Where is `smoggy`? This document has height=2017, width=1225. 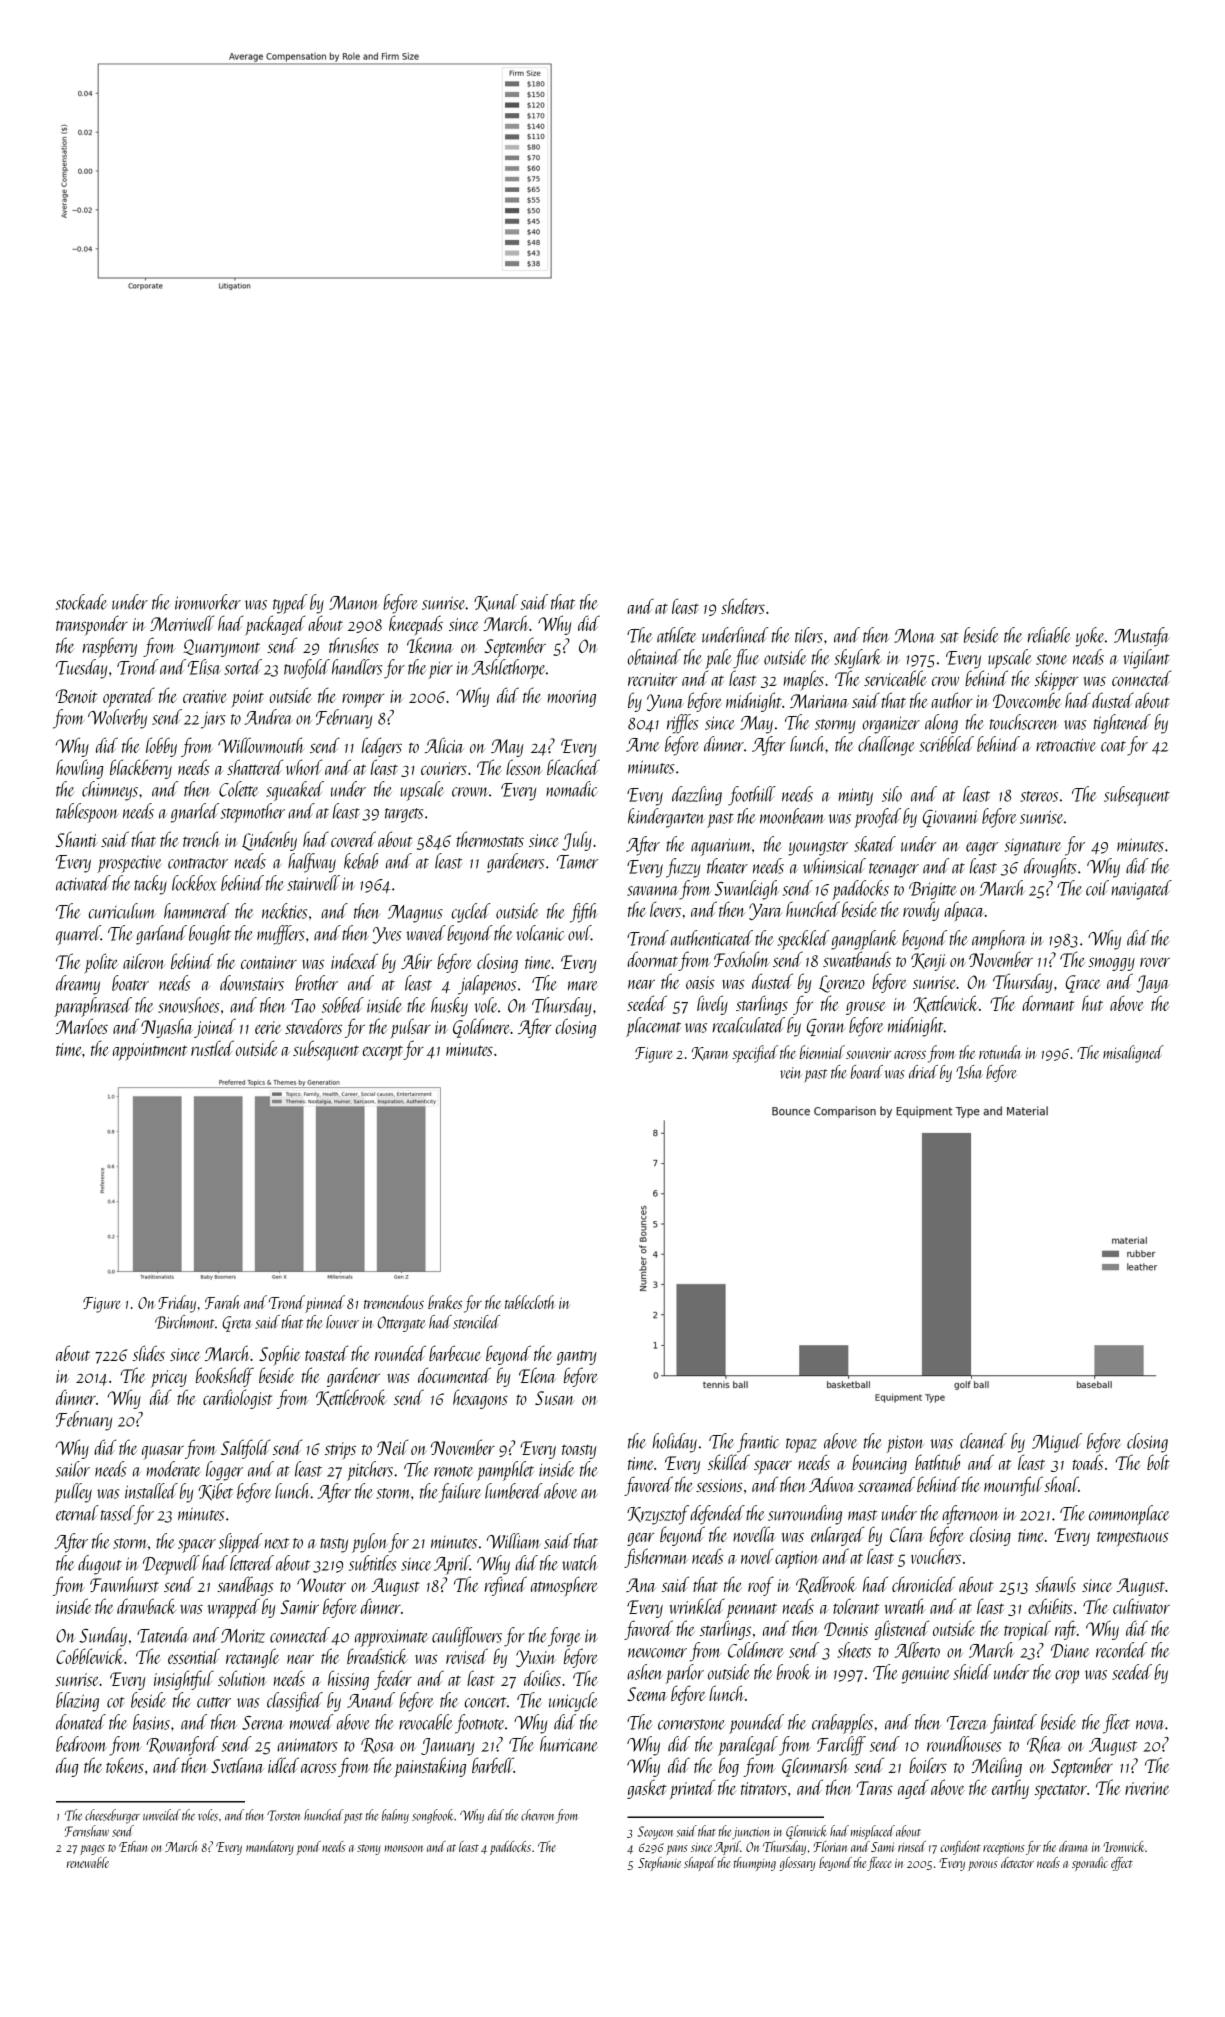
smoggy is located at coordinates (1111, 964).
